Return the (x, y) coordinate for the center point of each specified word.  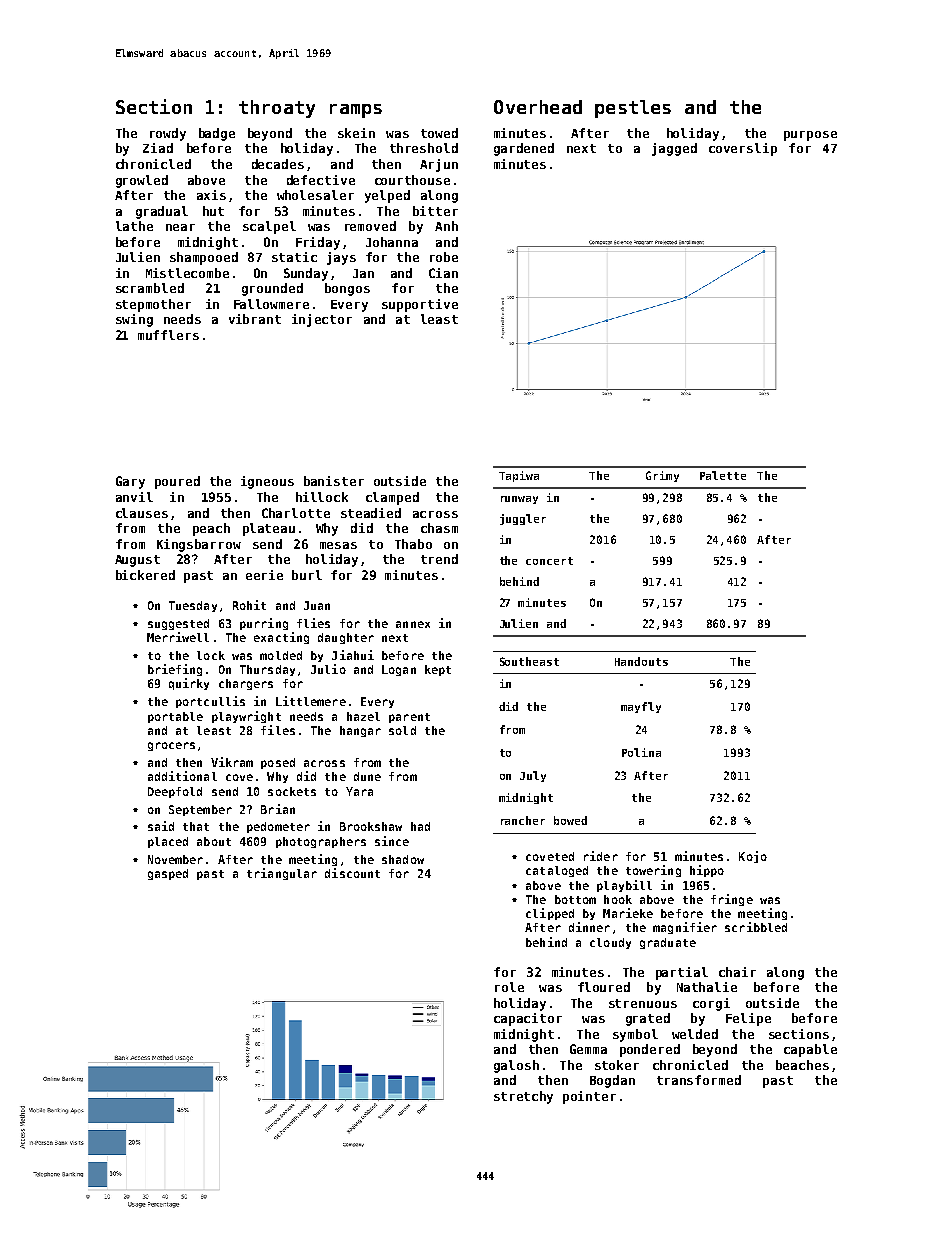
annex (413, 624)
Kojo (753, 857)
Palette (723, 475)
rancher (523, 820)
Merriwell (178, 637)
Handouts (641, 661)
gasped (168, 874)
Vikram (232, 762)
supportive (420, 305)
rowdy (168, 134)
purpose (810, 136)
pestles (633, 109)
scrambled (150, 288)
